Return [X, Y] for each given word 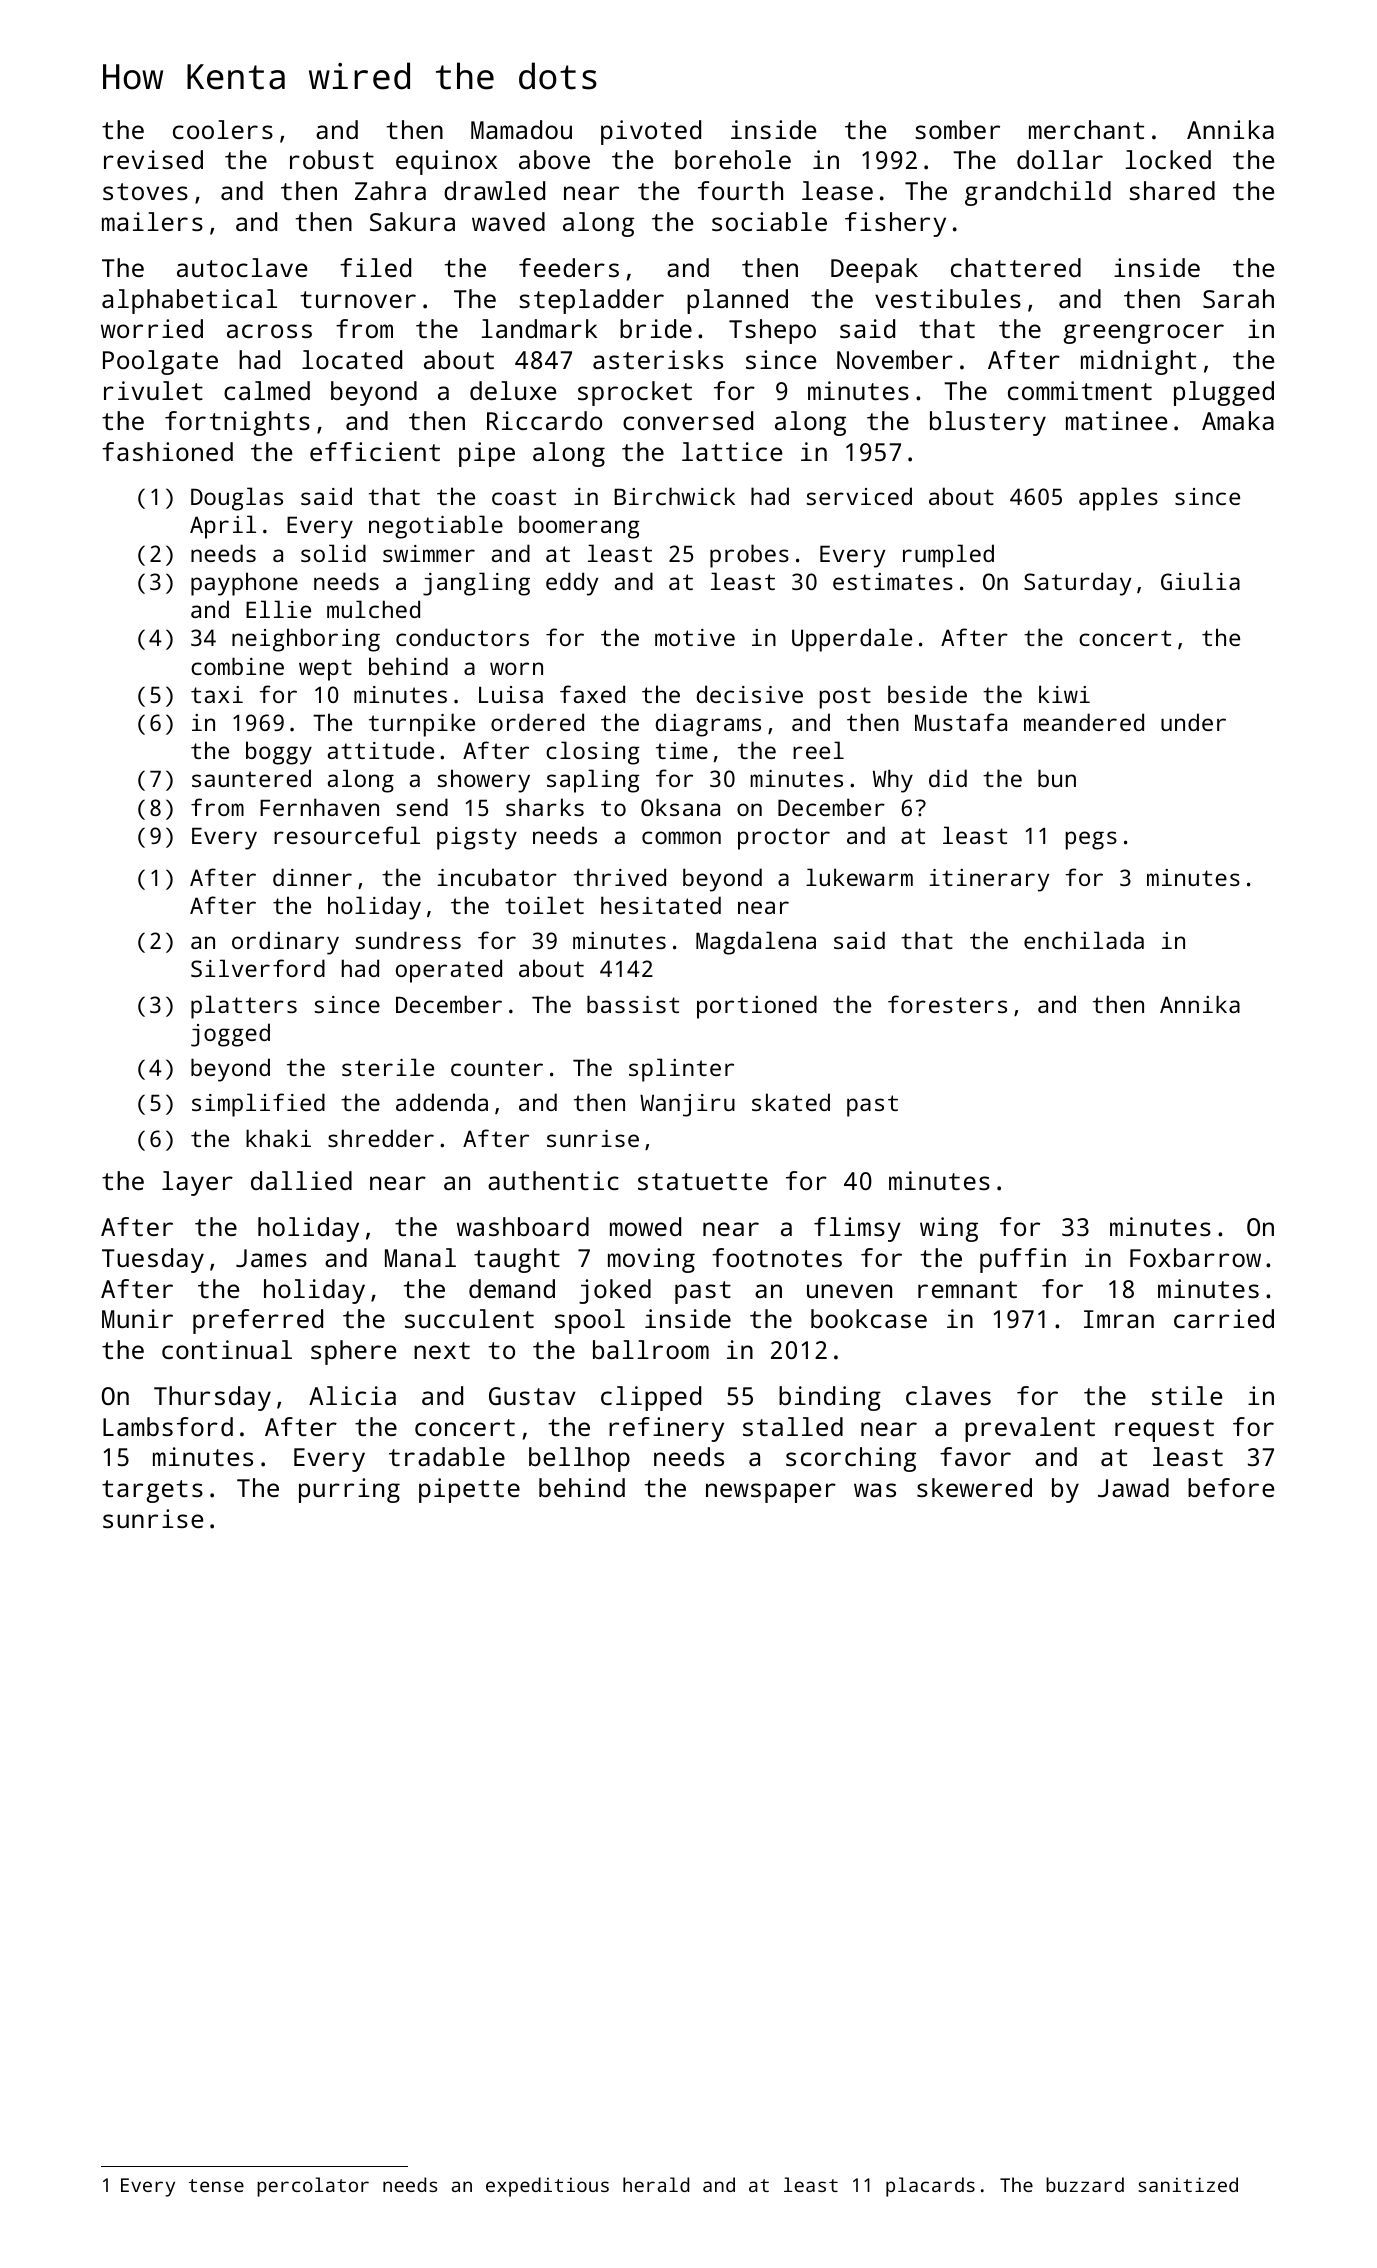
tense [216, 2185]
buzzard [1085, 2184]
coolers [223, 129]
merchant [1086, 129]
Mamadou [521, 129]
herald [656, 2184]
